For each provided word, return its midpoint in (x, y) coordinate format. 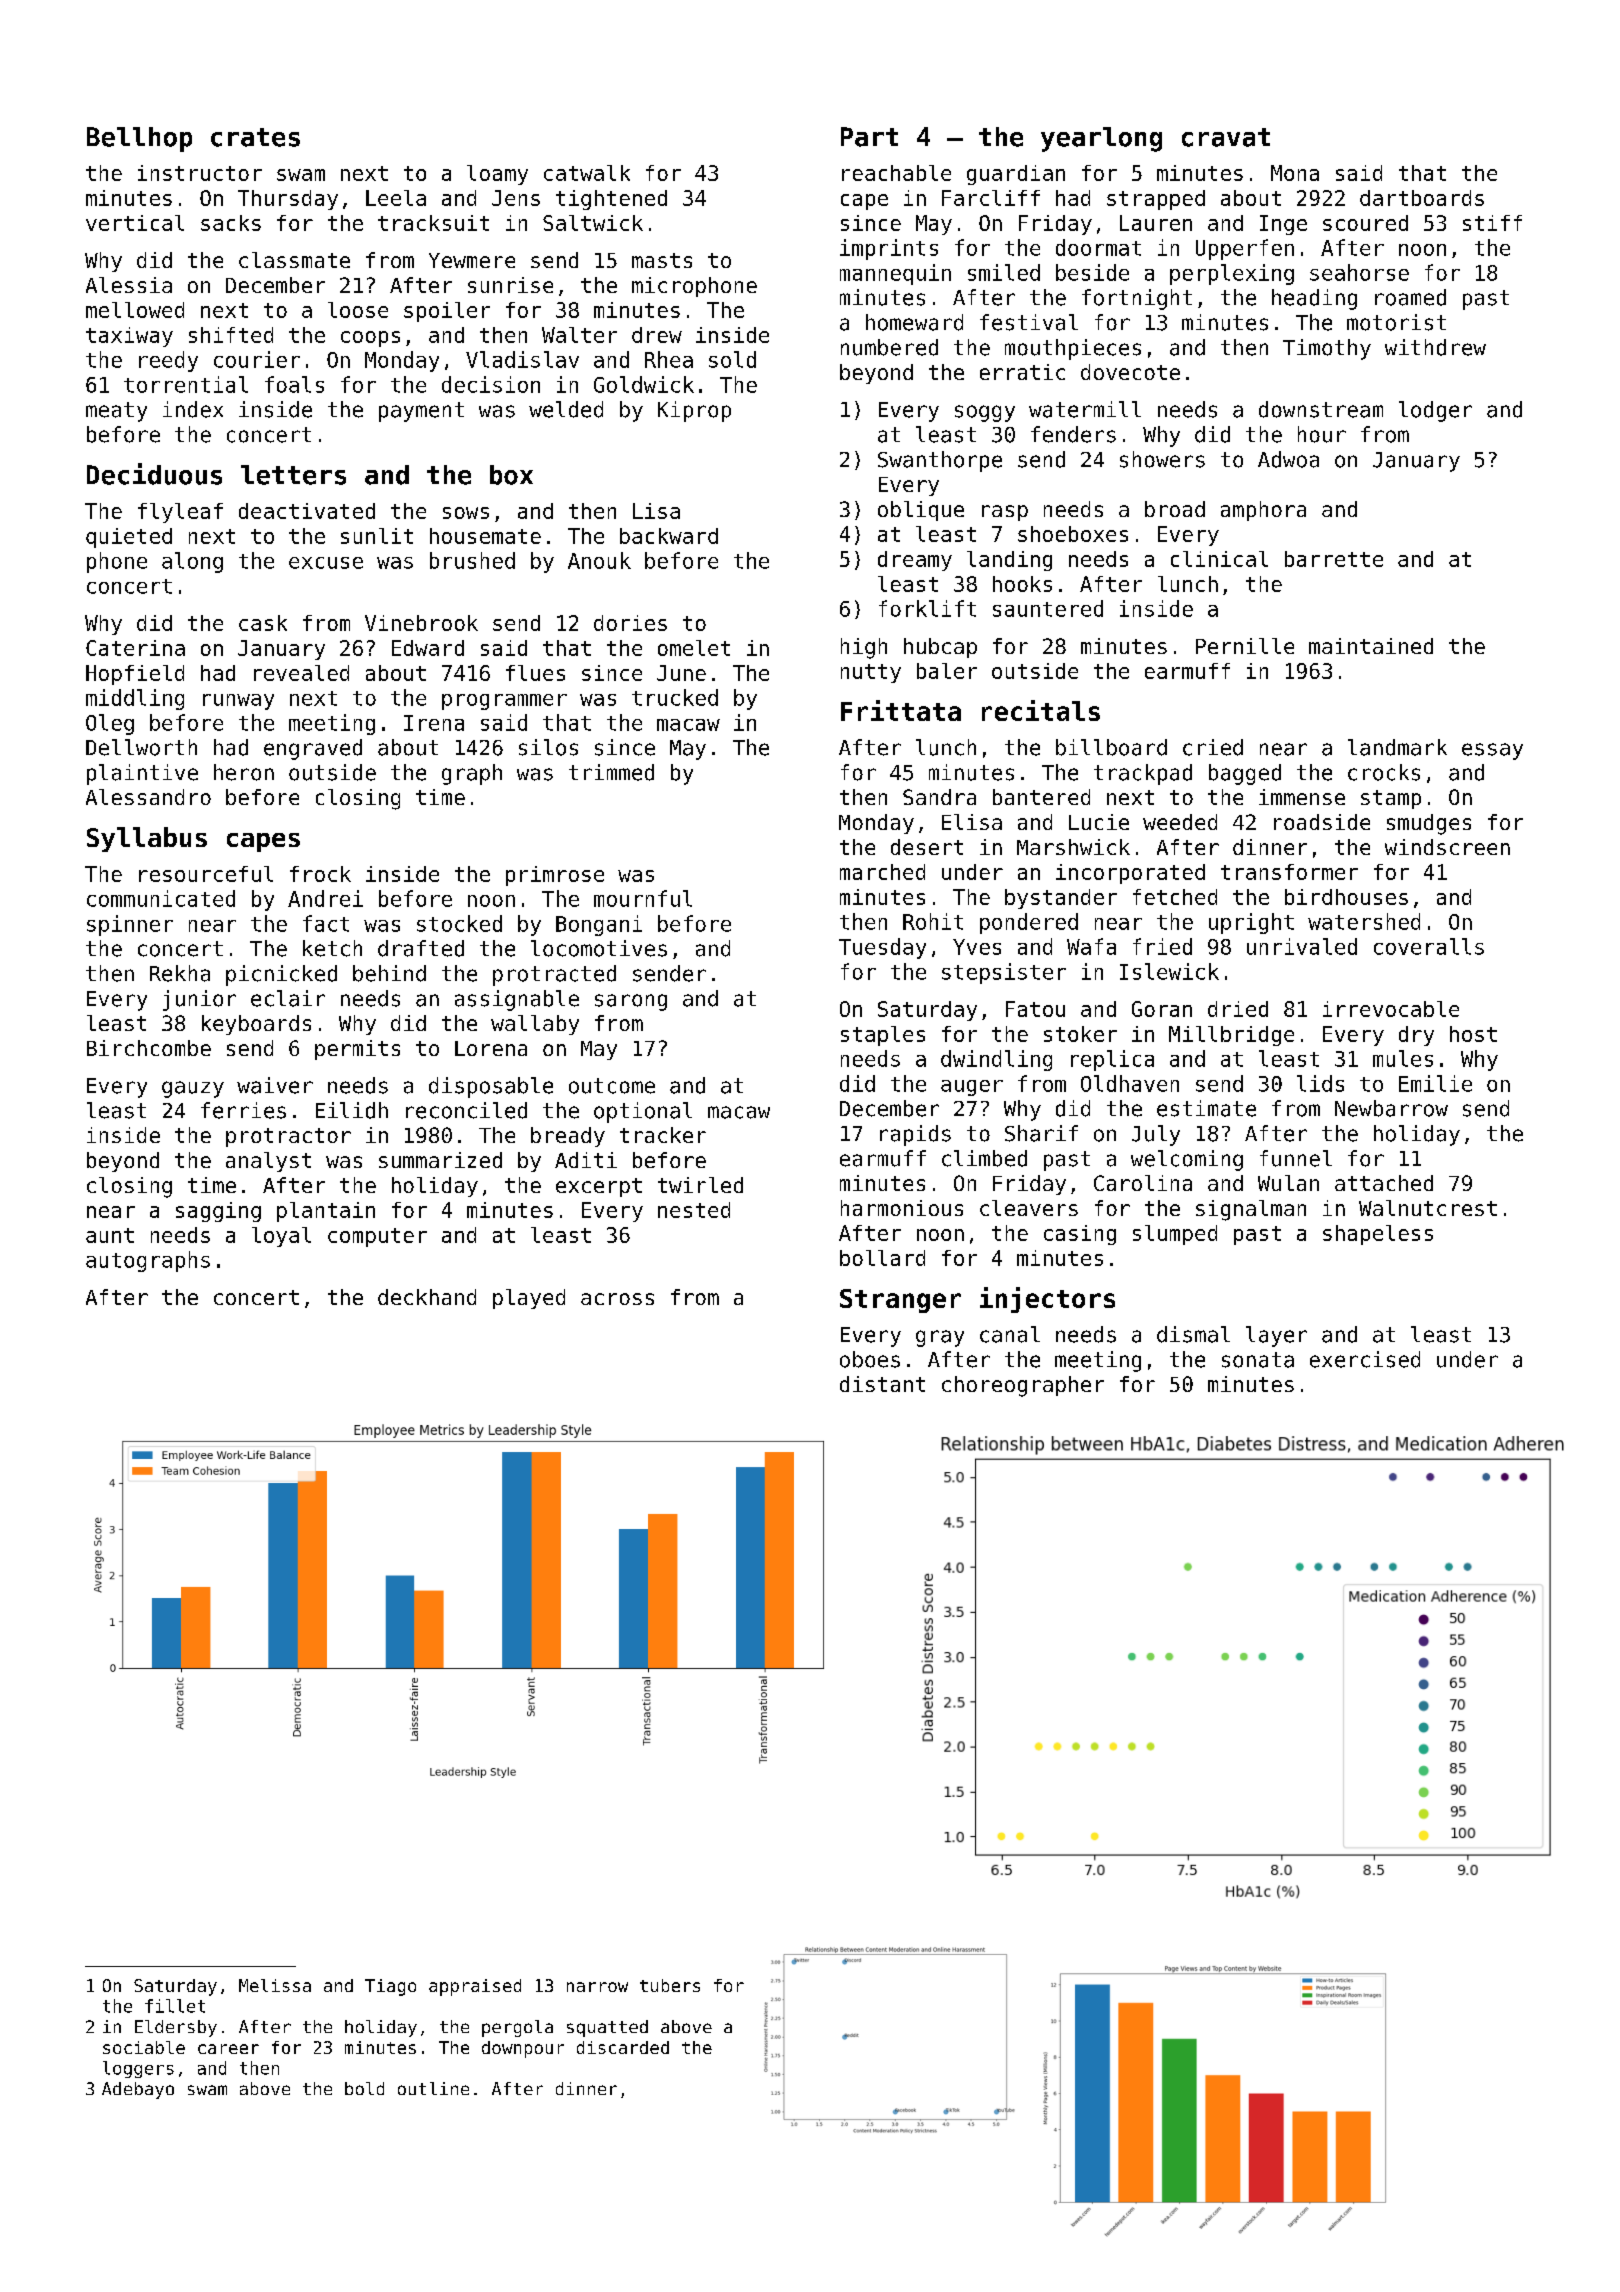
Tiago (390, 1987)
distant (882, 1384)
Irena (434, 723)
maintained (1371, 646)
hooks (1022, 584)
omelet (694, 648)
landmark (1397, 747)
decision (491, 384)
